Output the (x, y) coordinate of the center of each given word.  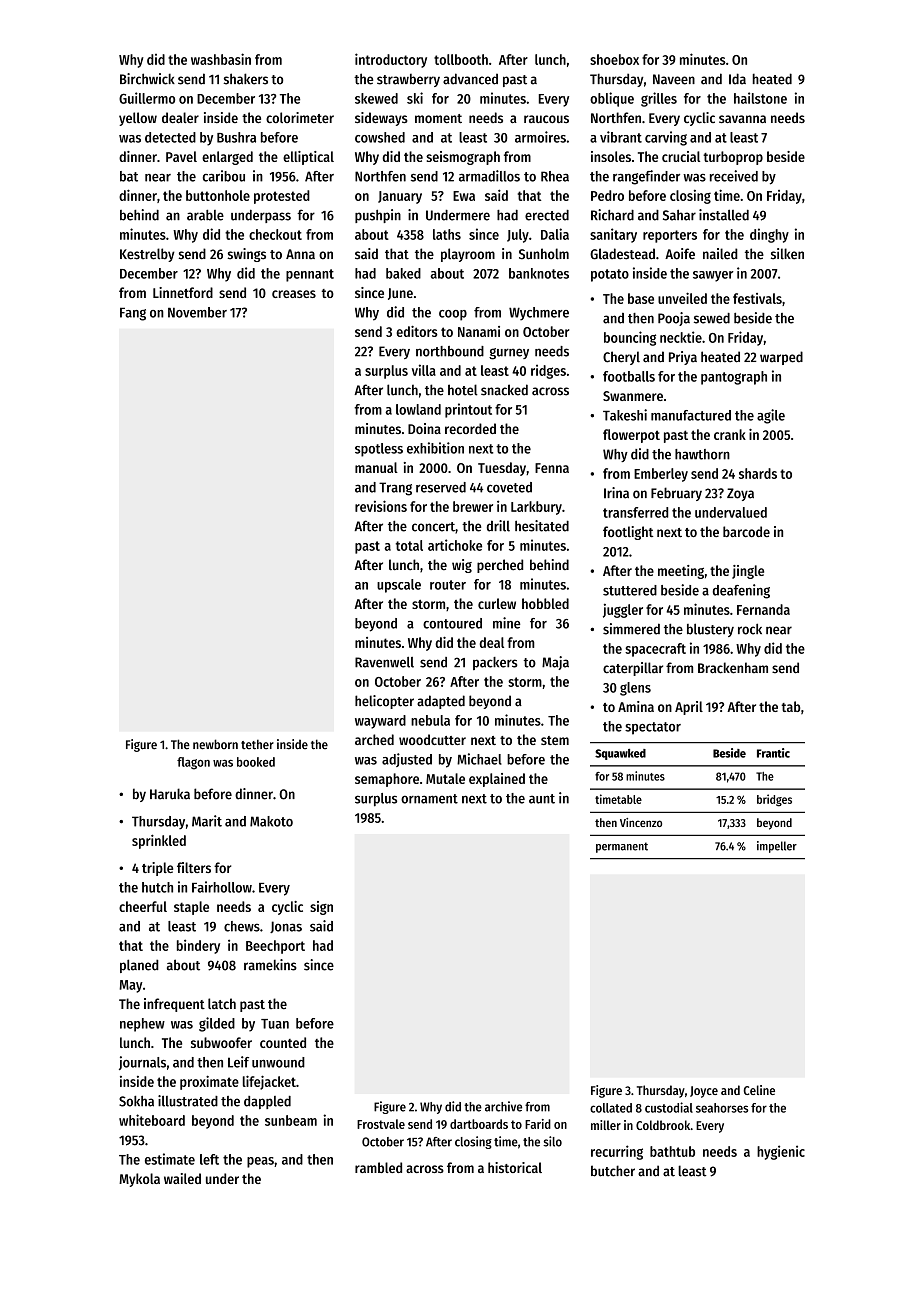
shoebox (614, 59)
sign (321, 908)
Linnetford (183, 292)
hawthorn (702, 454)
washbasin (221, 59)
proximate (209, 1082)
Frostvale (381, 1124)
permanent (622, 847)
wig (462, 566)
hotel (463, 390)
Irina (616, 493)
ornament (429, 799)
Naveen (674, 79)
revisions (381, 506)
